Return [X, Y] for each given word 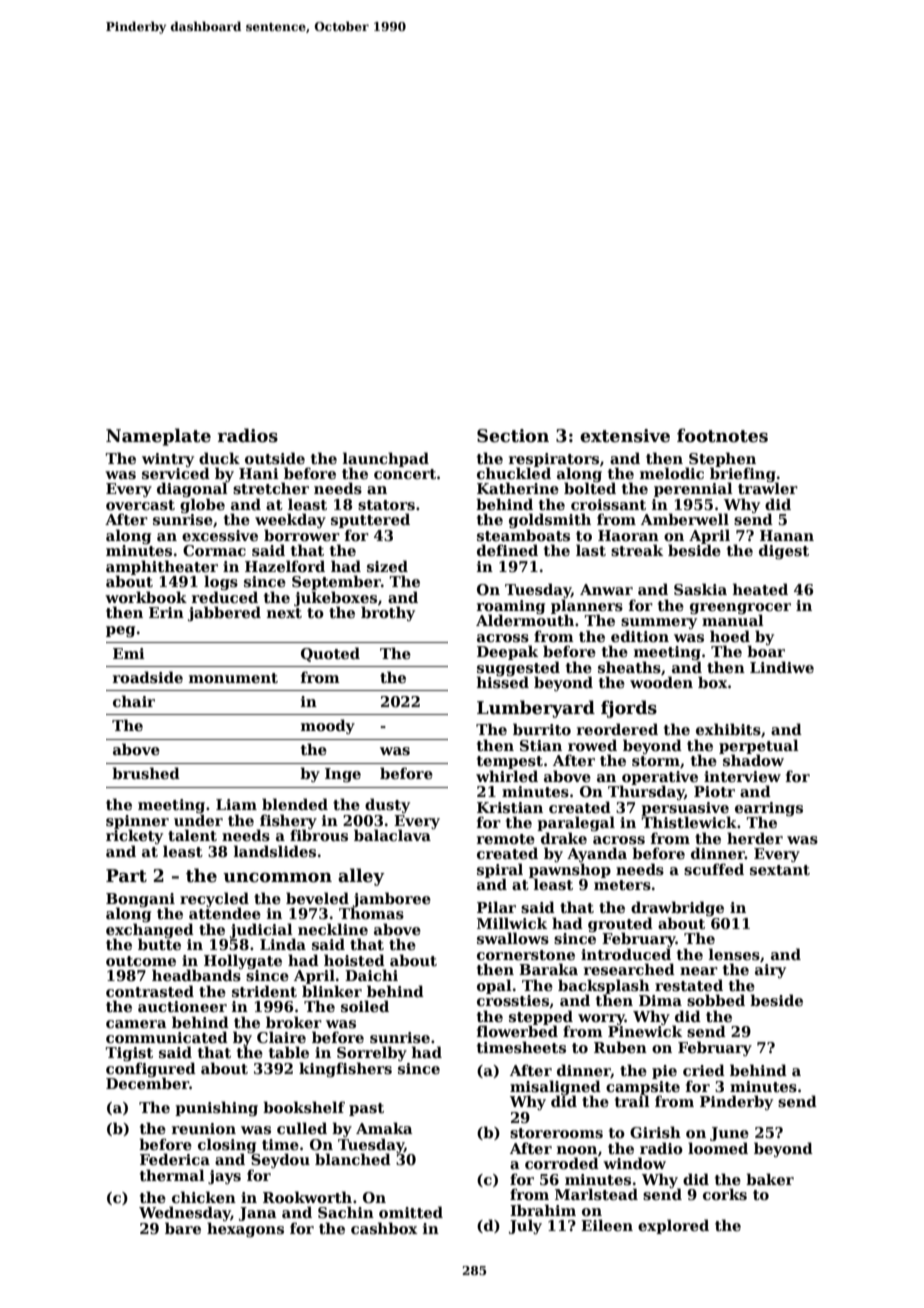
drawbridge [677, 908]
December [147, 1083]
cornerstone [526, 955]
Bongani [140, 900]
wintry [168, 460]
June [729, 1134]
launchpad [386, 459]
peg [120, 631]
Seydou [280, 1161]
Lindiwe [782, 667]
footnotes [722, 435]
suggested [518, 669]
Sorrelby [372, 1053]
